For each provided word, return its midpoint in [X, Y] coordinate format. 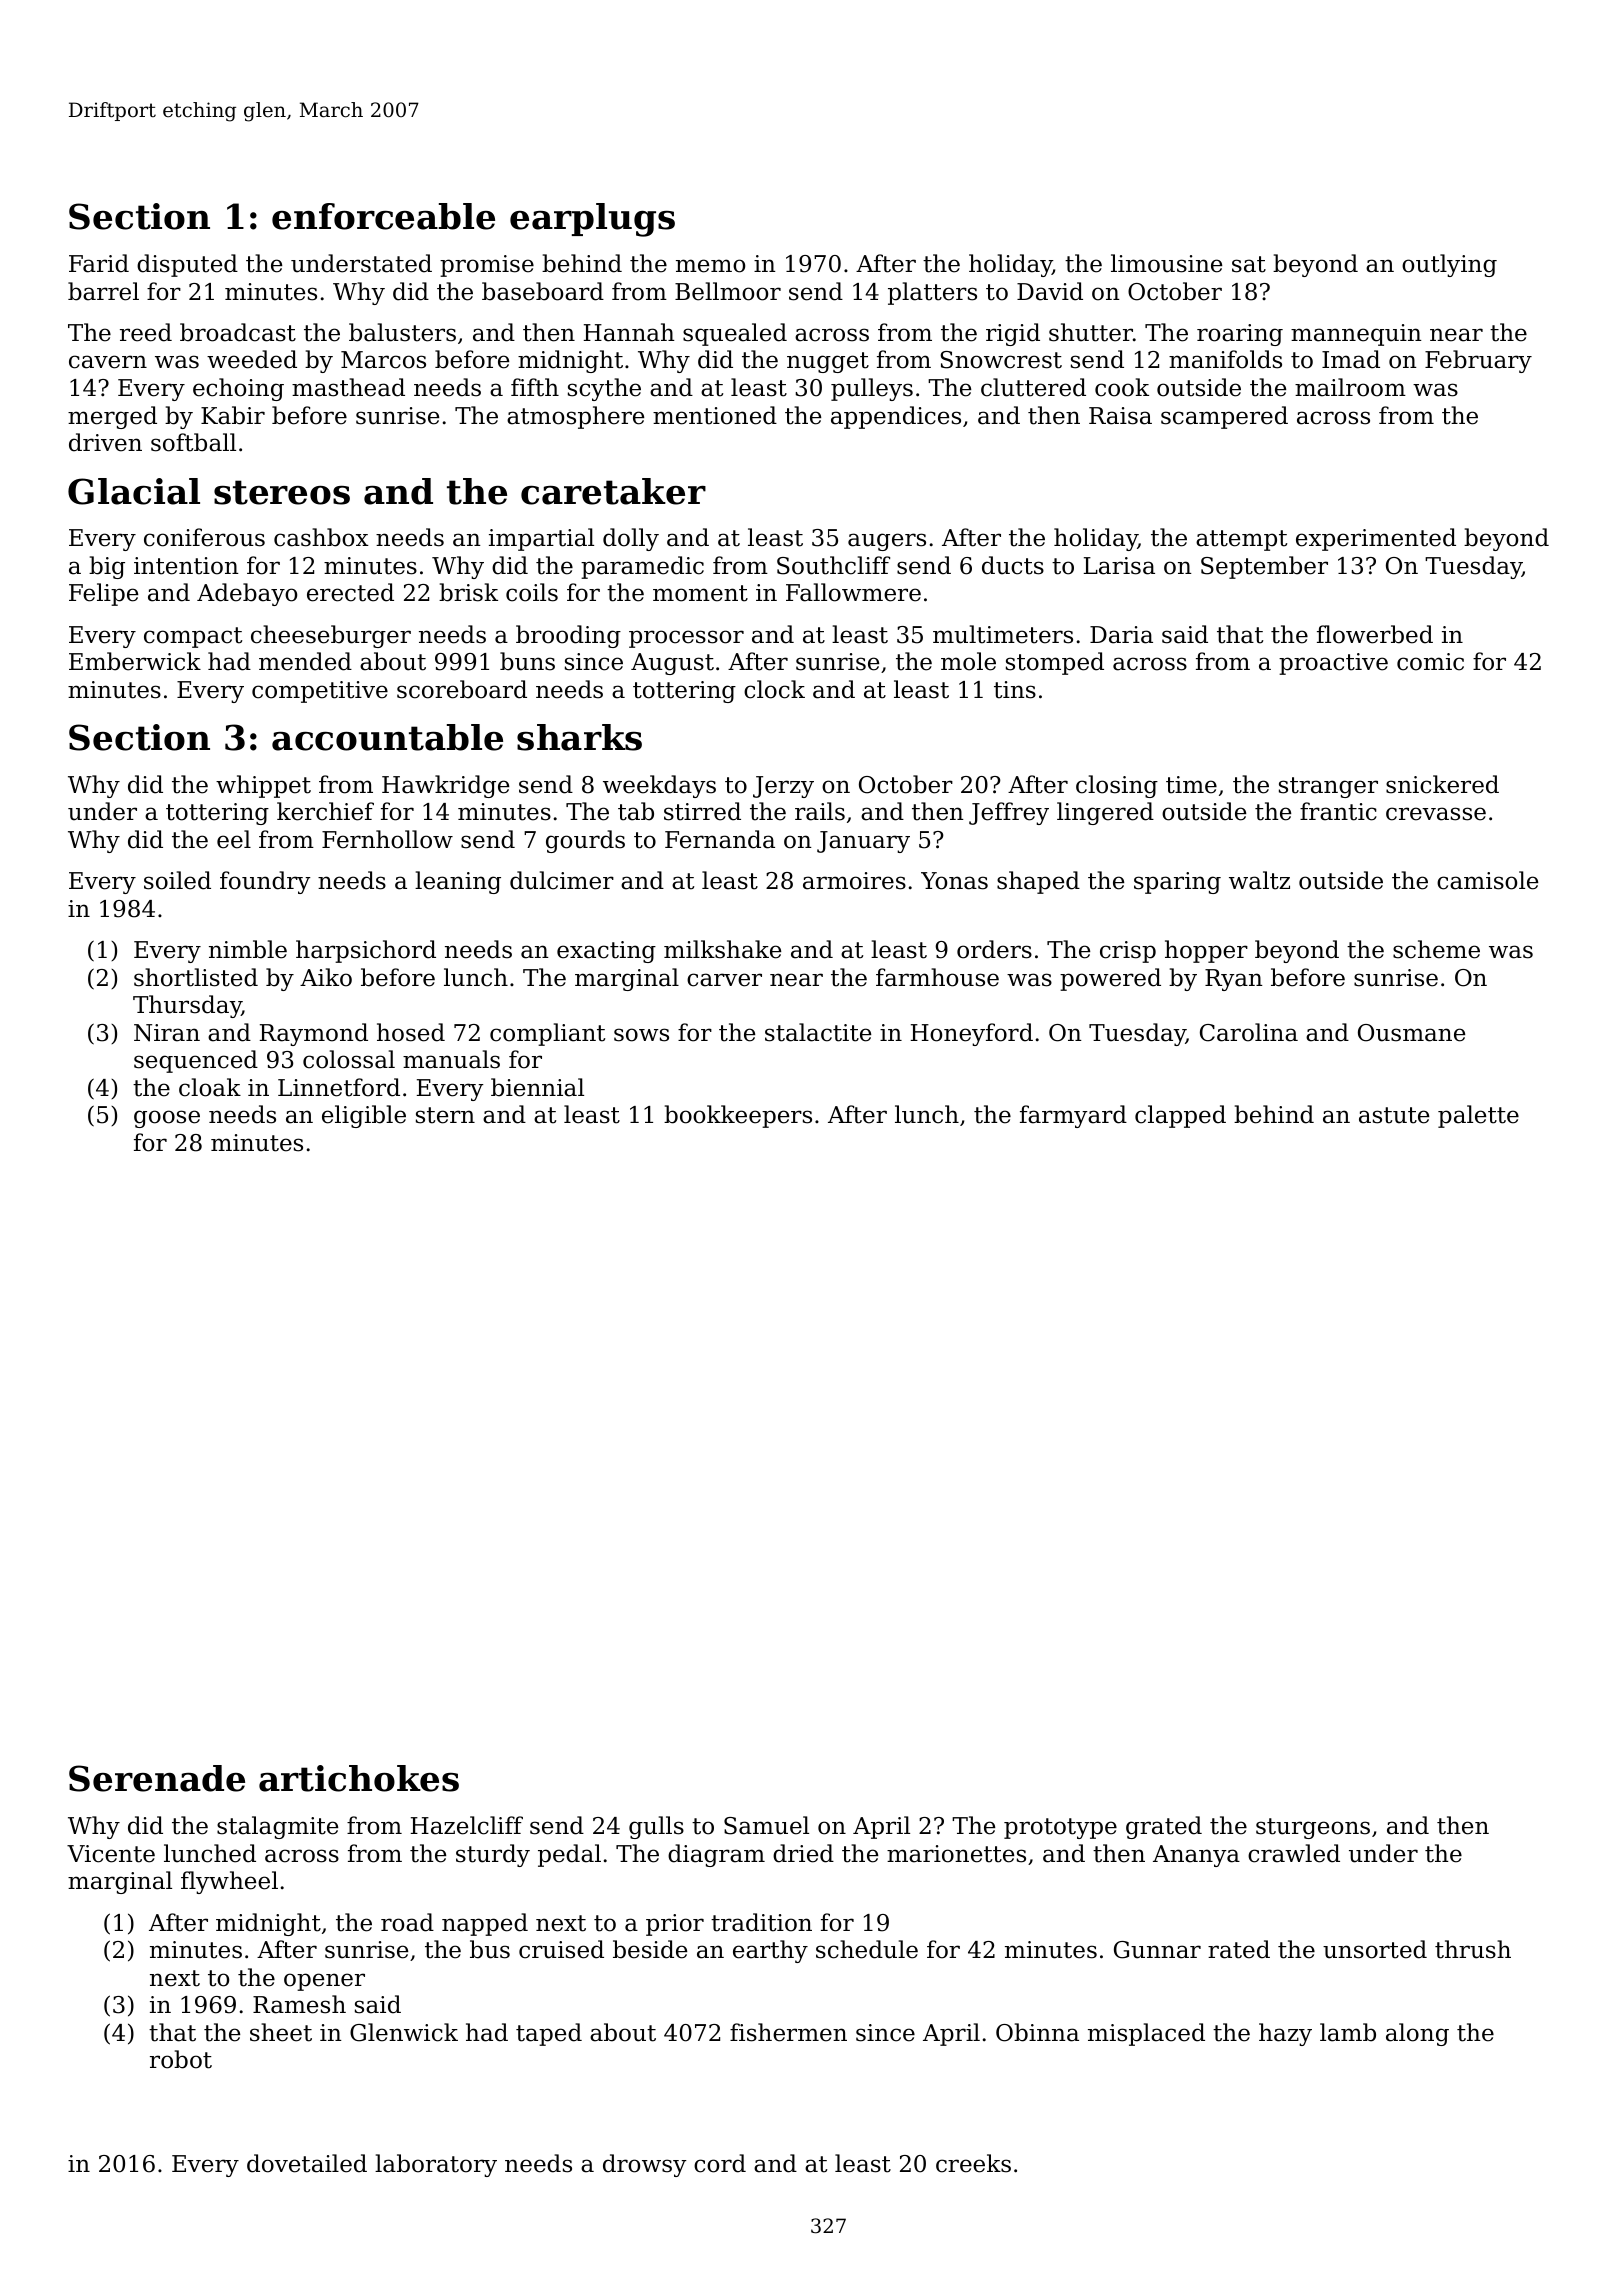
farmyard [1073, 1116]
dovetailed [307, 2163]
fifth [535, 387]
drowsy [645, 2165]
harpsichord [366, 951]
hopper [1206, 951]
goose [167, 1119]
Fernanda [720, 839]
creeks [973, 2163]
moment [700, 593]
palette [1478, 1116]
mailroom [1350, 387]
